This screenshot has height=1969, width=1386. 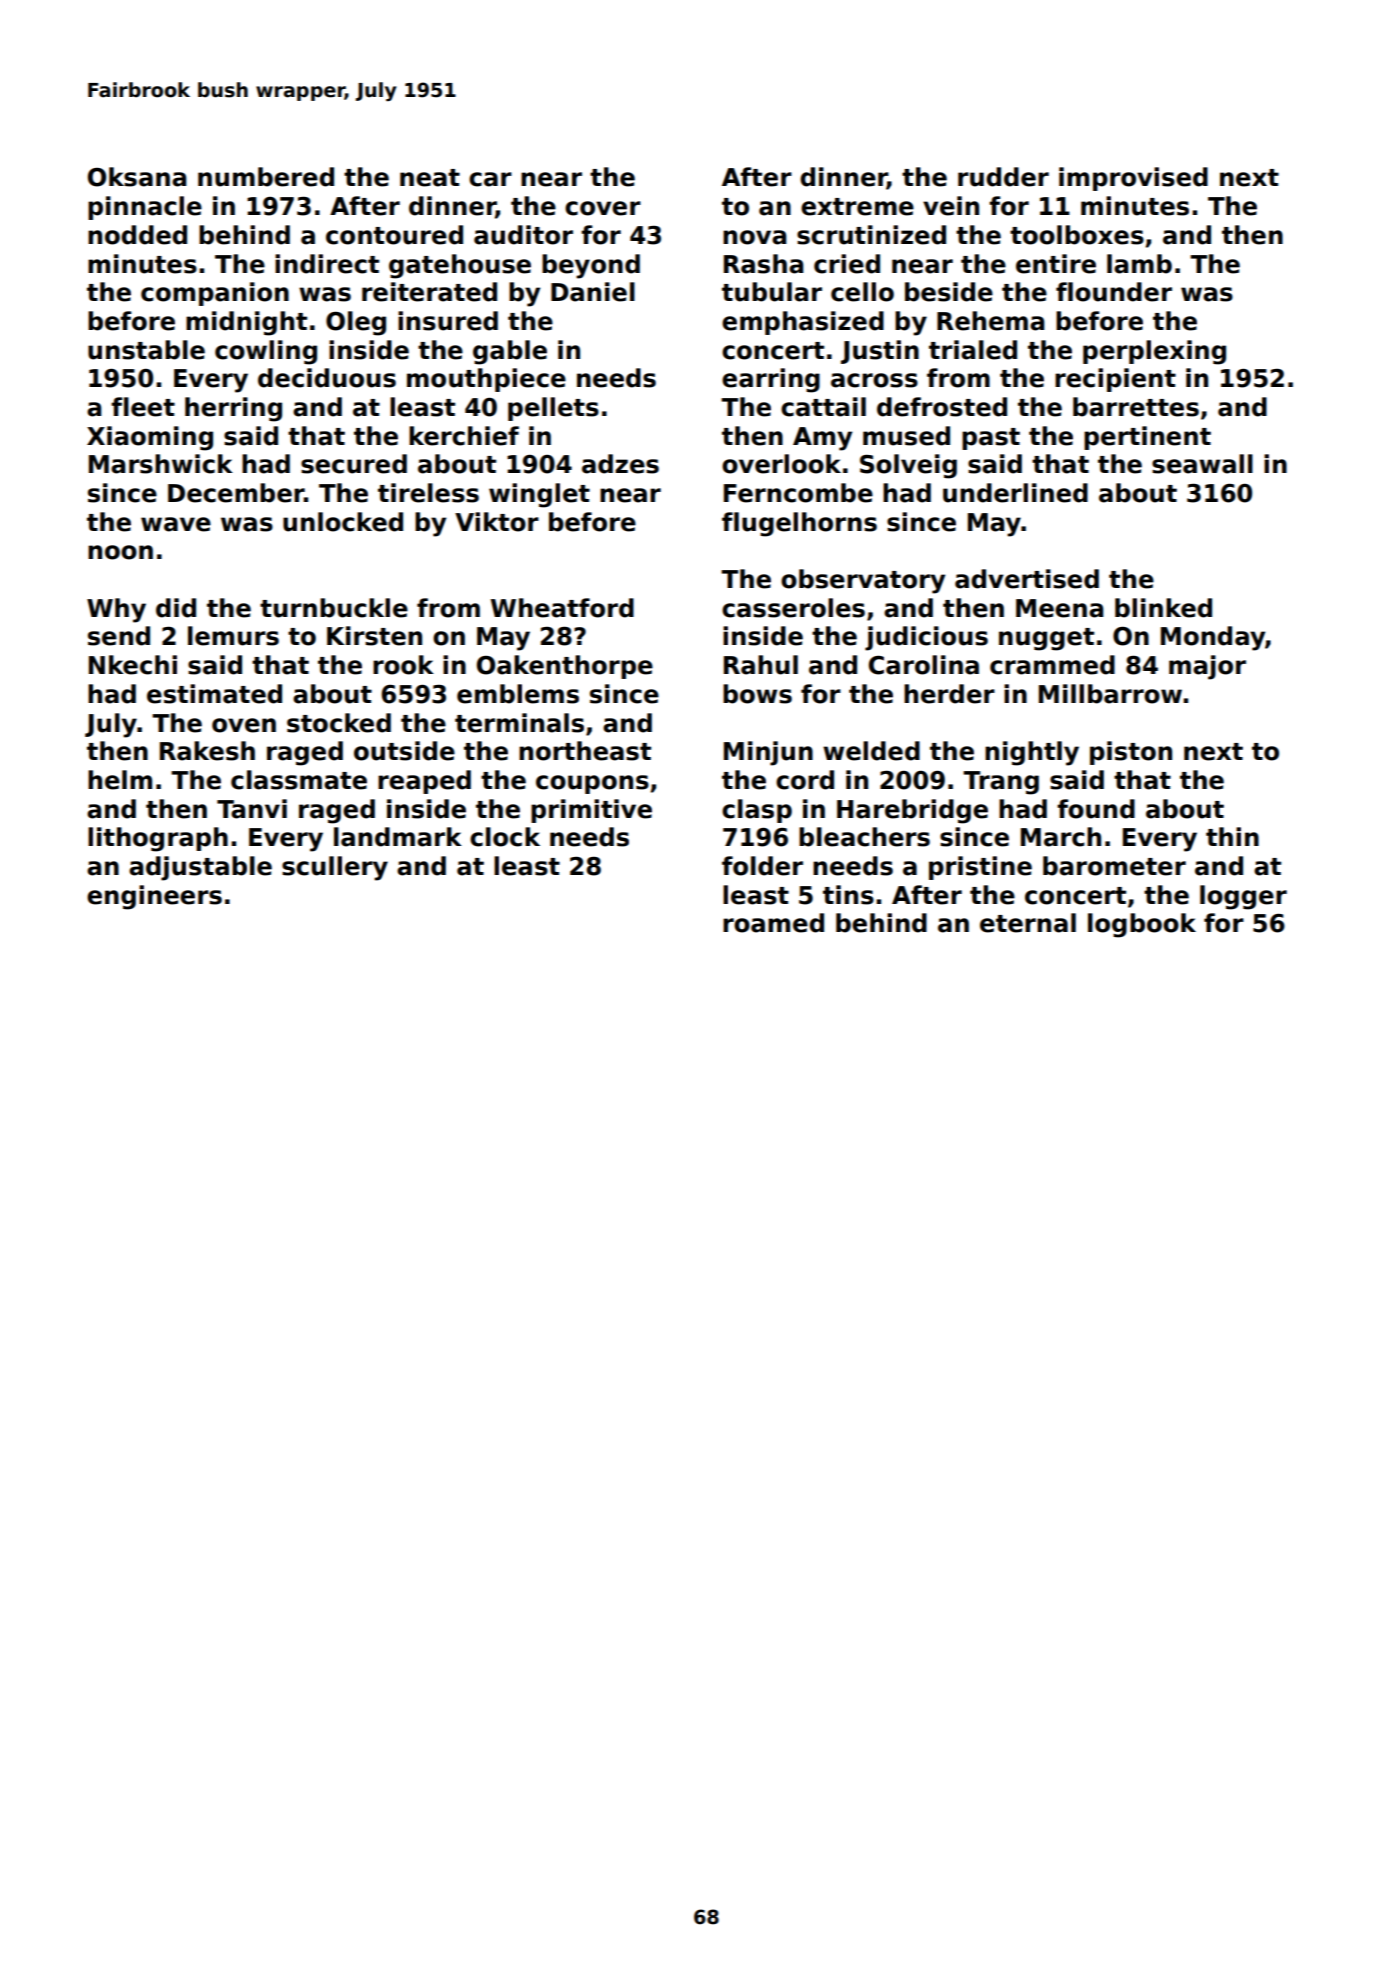 What do you see at coordinates (1133, 179) in the screenshot?
I see `improvised` at bounding box center [1133, 179].
